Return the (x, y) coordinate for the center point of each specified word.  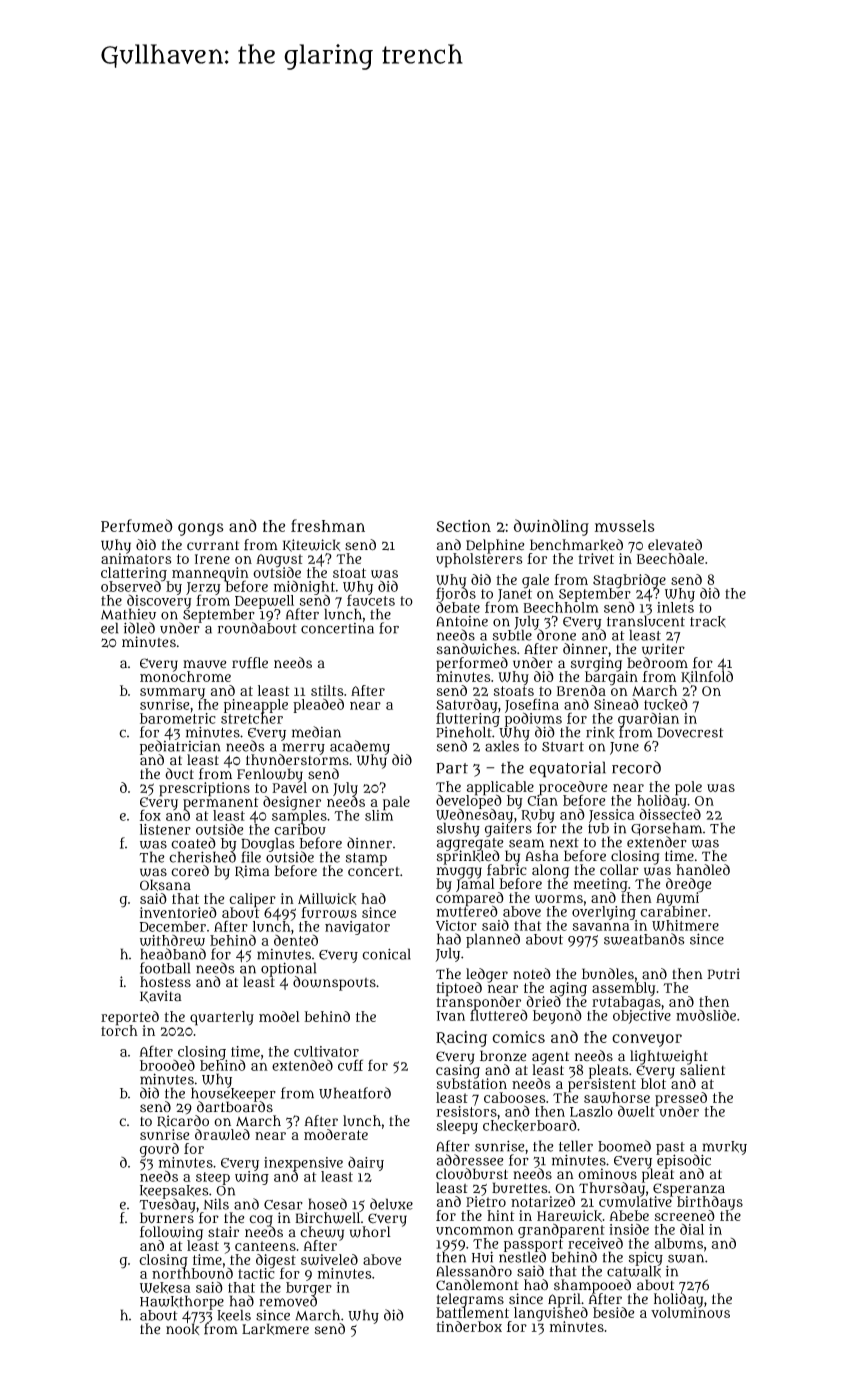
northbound (192, 1273)
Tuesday (168, 1205)
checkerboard (530, 1126)
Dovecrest (690, 732)
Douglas (268, 844)
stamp (366, 859)
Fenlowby (270, 775)
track (708, 622)
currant (213, 546)
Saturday (467, 705)
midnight (304, 588)
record (636, 767)
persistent (602, 1085)
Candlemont (477, 1285)
